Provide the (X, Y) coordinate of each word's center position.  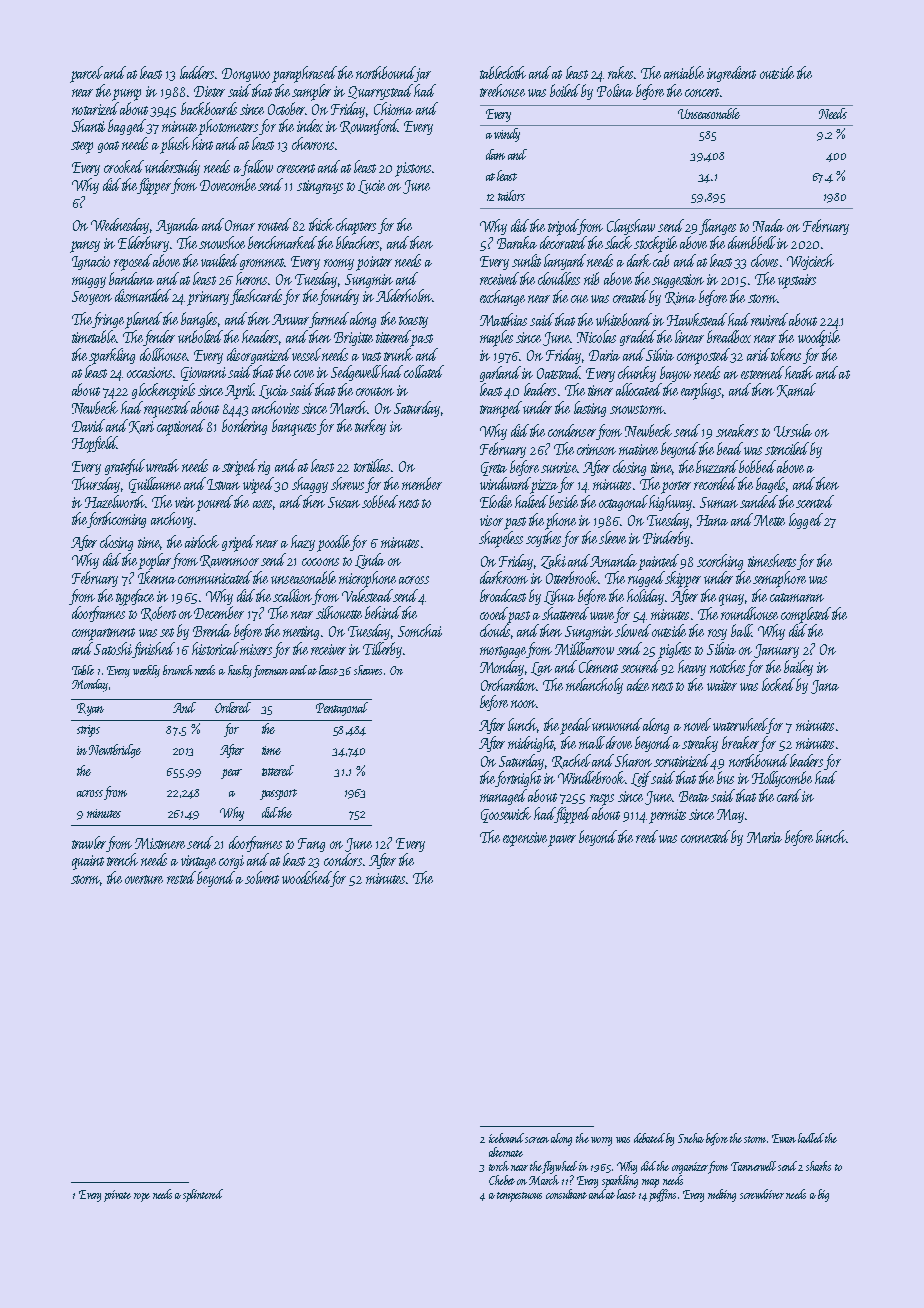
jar (423, 74)
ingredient (731, 74)
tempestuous (519, 1197)
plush (175, 145)
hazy (303, 543)
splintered (203, 1195)
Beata (694, 796)
